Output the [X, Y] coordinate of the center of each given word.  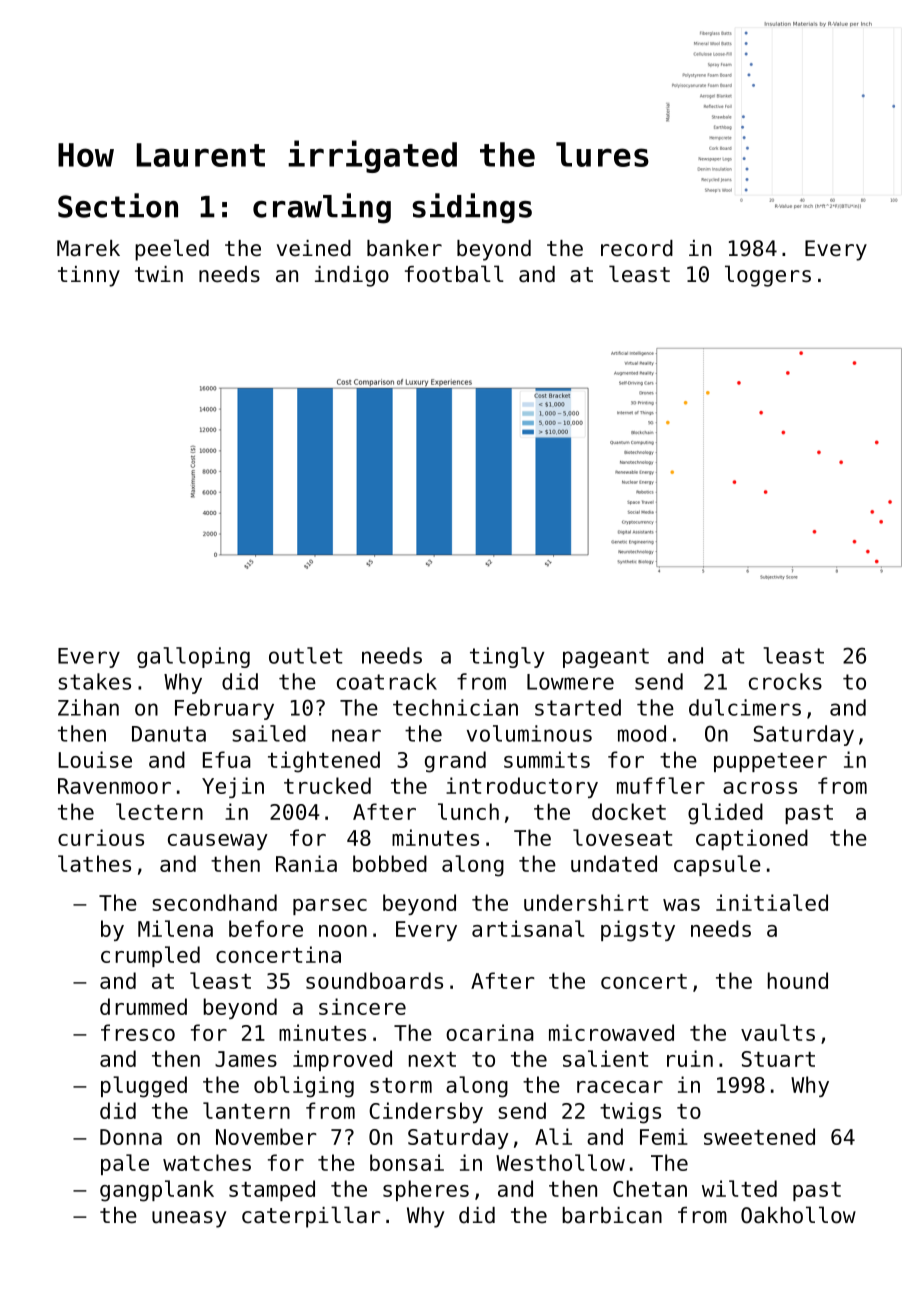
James [246, 1059]
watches [207, 1162]
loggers [768, 276]
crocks [785, 681]
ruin [690, 1058]
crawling [322, 208]
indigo [352, 276]
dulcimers [745, 707]
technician [455, 707]
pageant [606, 658]
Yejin [233, 787]
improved [342, 1060]
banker [404, 248]
